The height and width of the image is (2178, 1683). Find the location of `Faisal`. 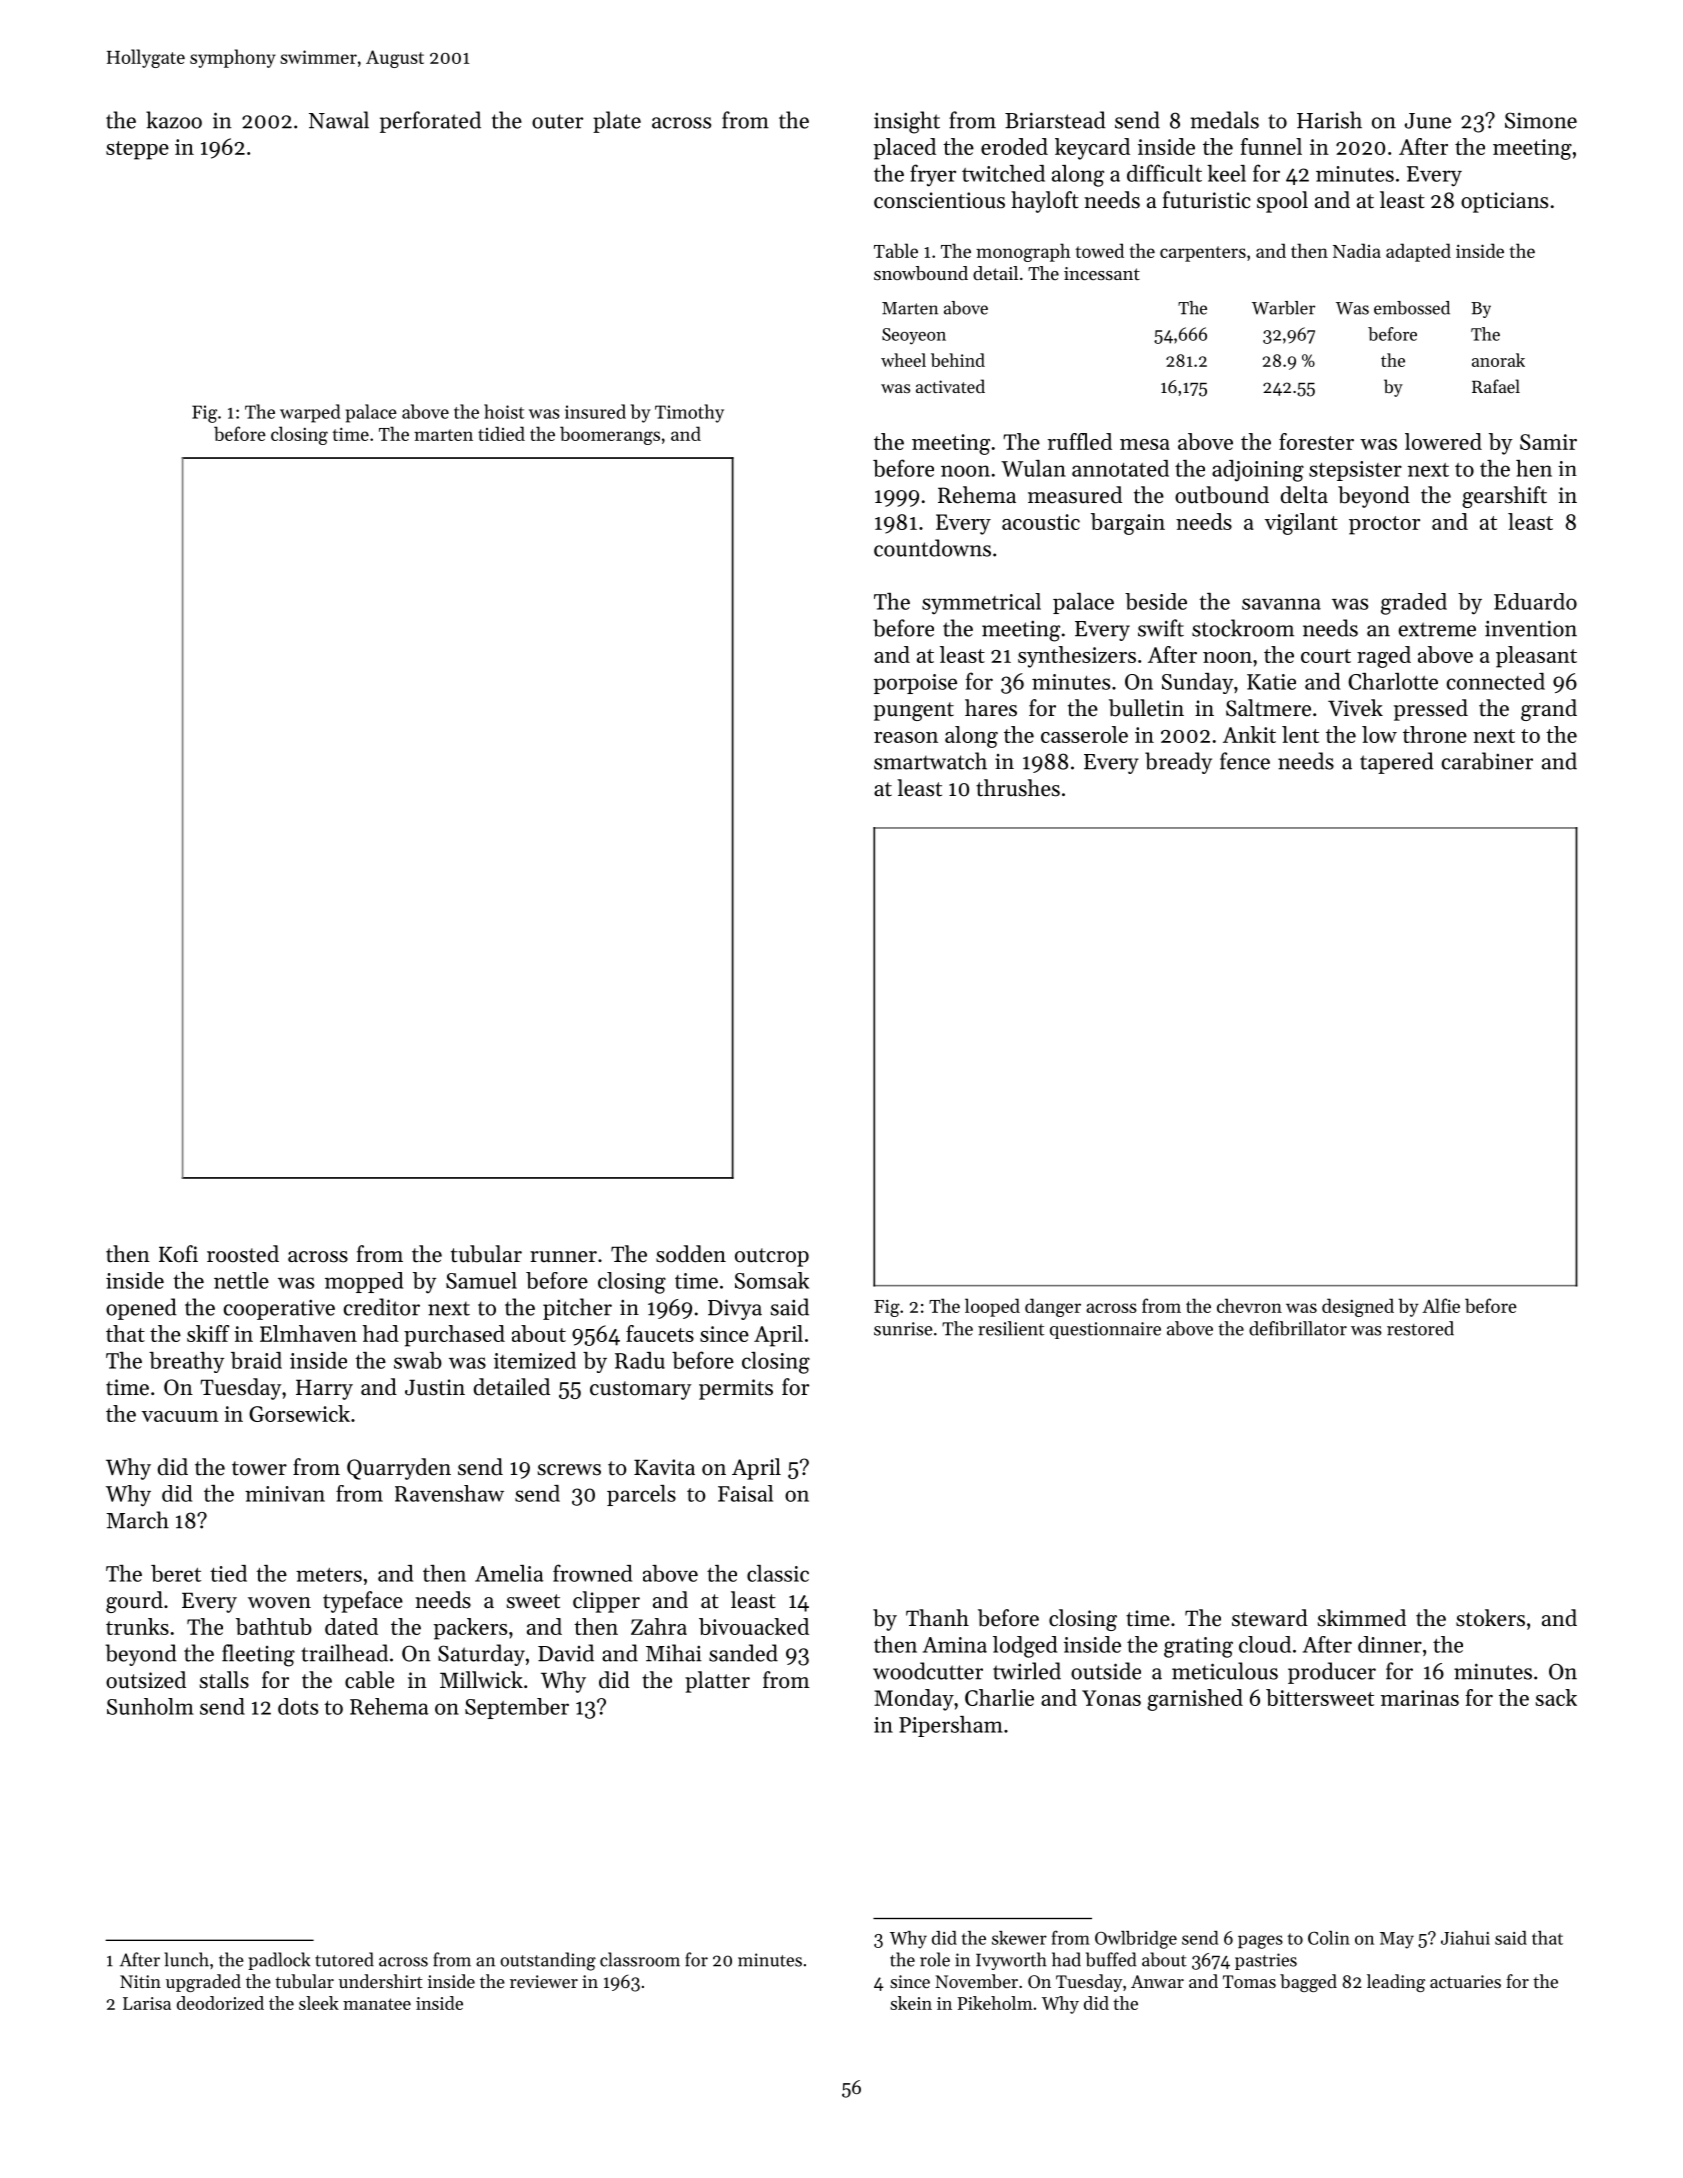

Faisal is located at coordinates (745, 1493).
